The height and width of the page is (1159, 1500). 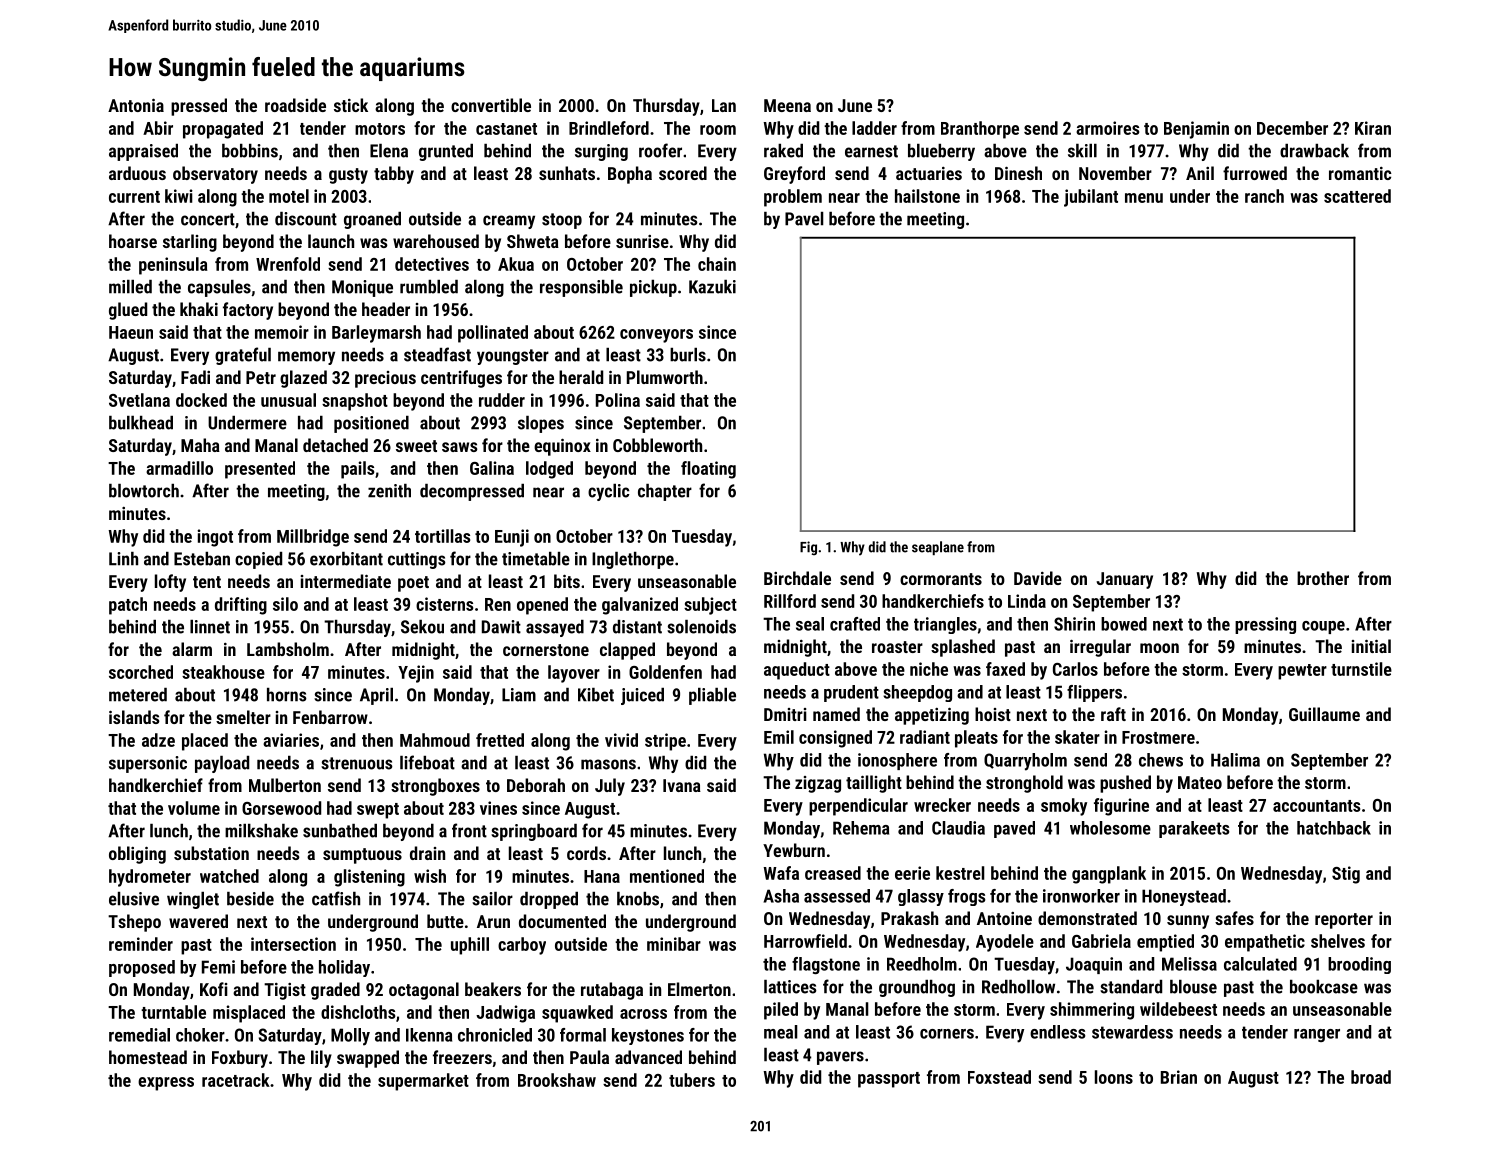 What do you see at coordinates (787, 105) in the page?
I see `Meena` at bounding box center [787, 105].
